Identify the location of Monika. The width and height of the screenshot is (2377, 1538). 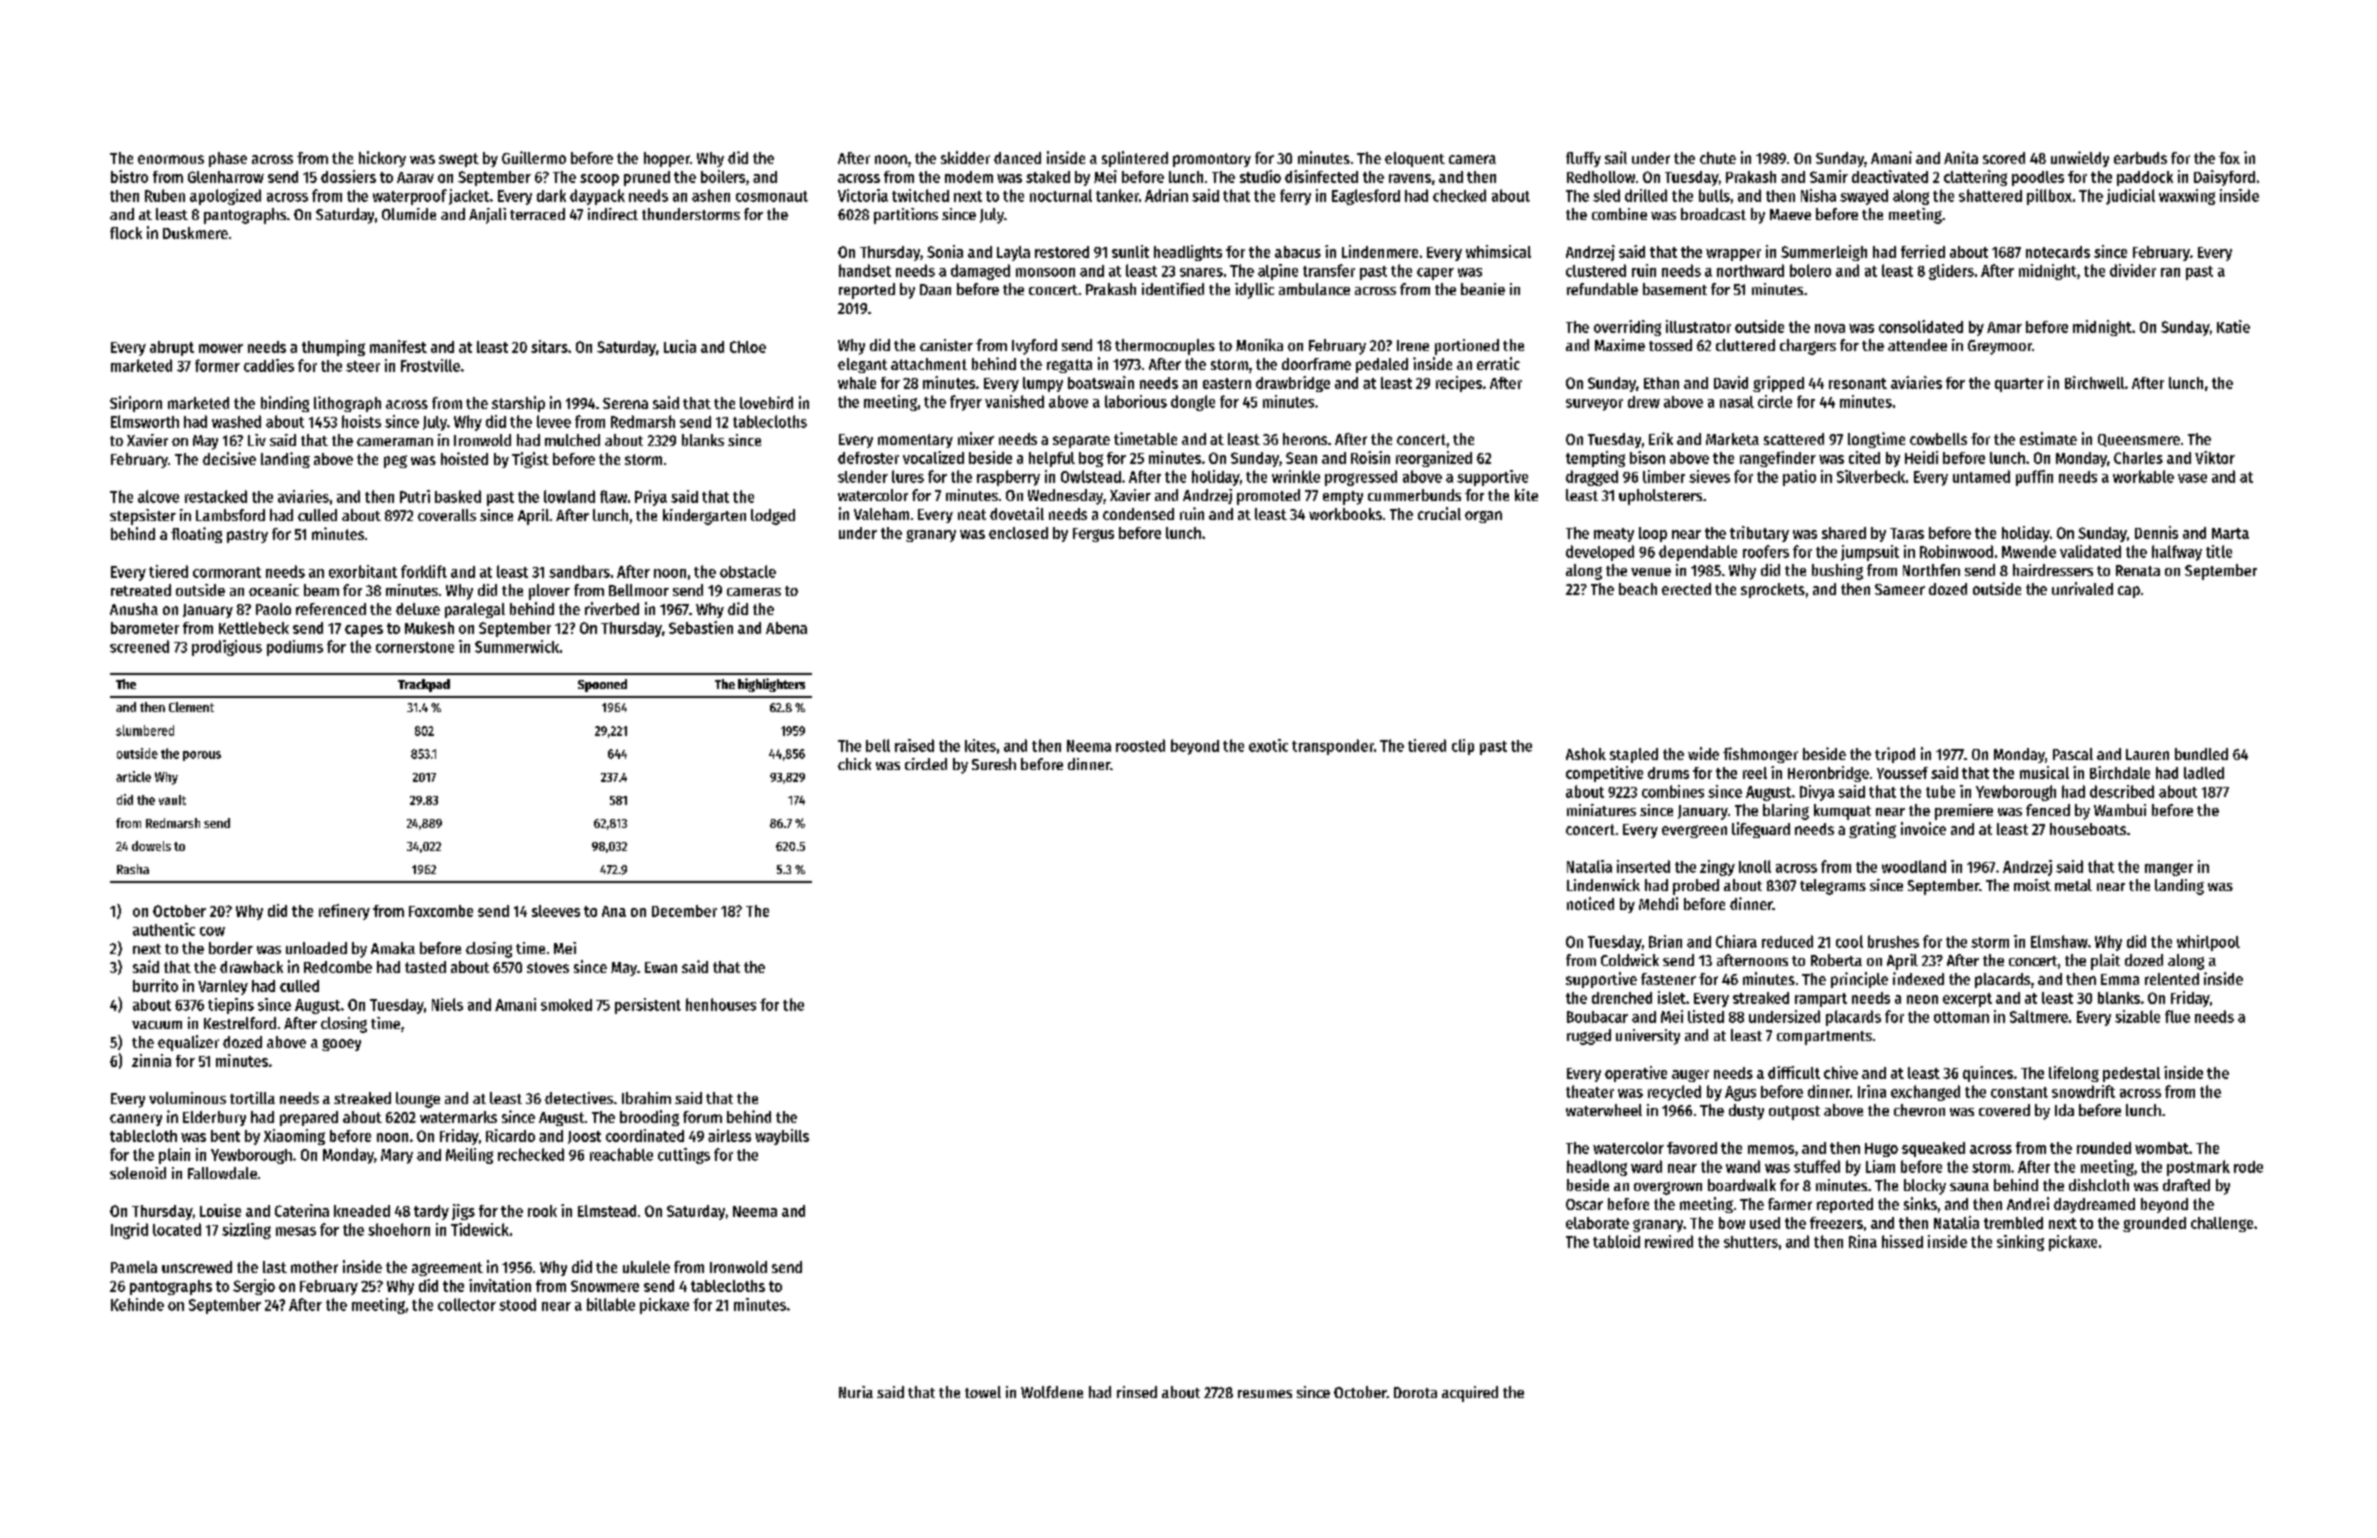
(1259, 345).
